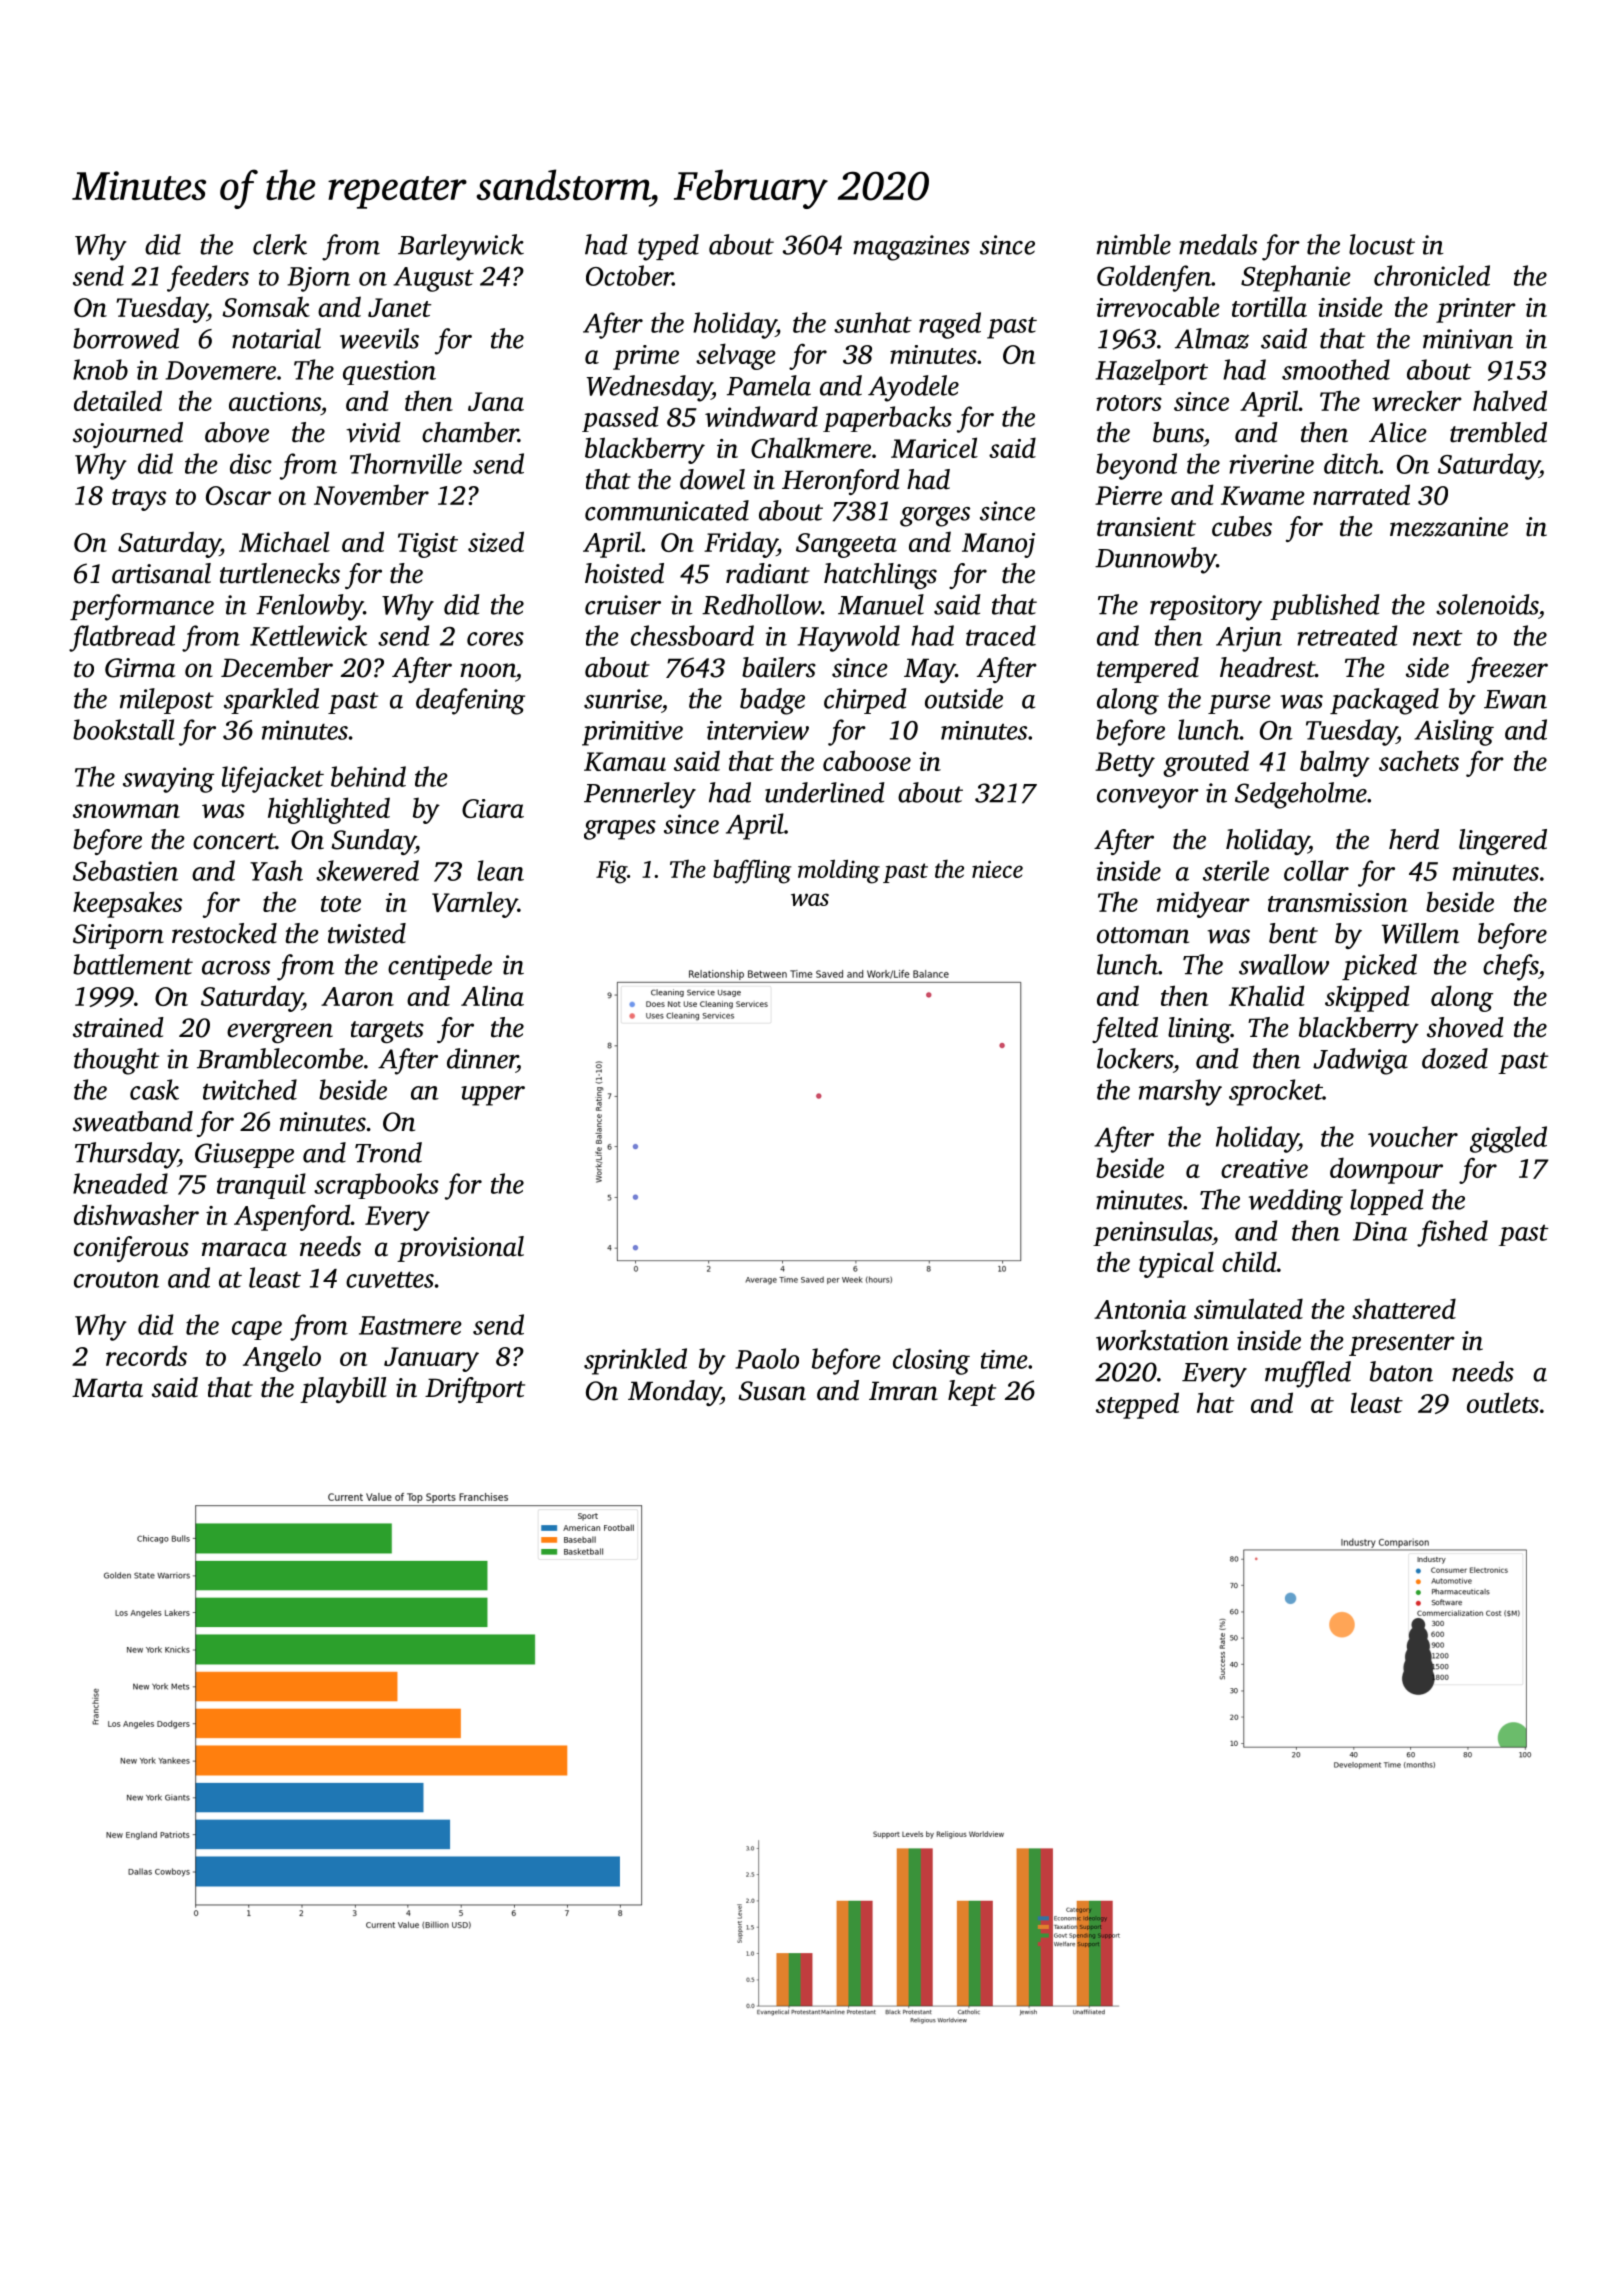 The image size is (1620, 2292). What do you see at coordinates (1180, 1092) in the screenshot?
I see `marshy` at bounding box center [1180, 1092].
